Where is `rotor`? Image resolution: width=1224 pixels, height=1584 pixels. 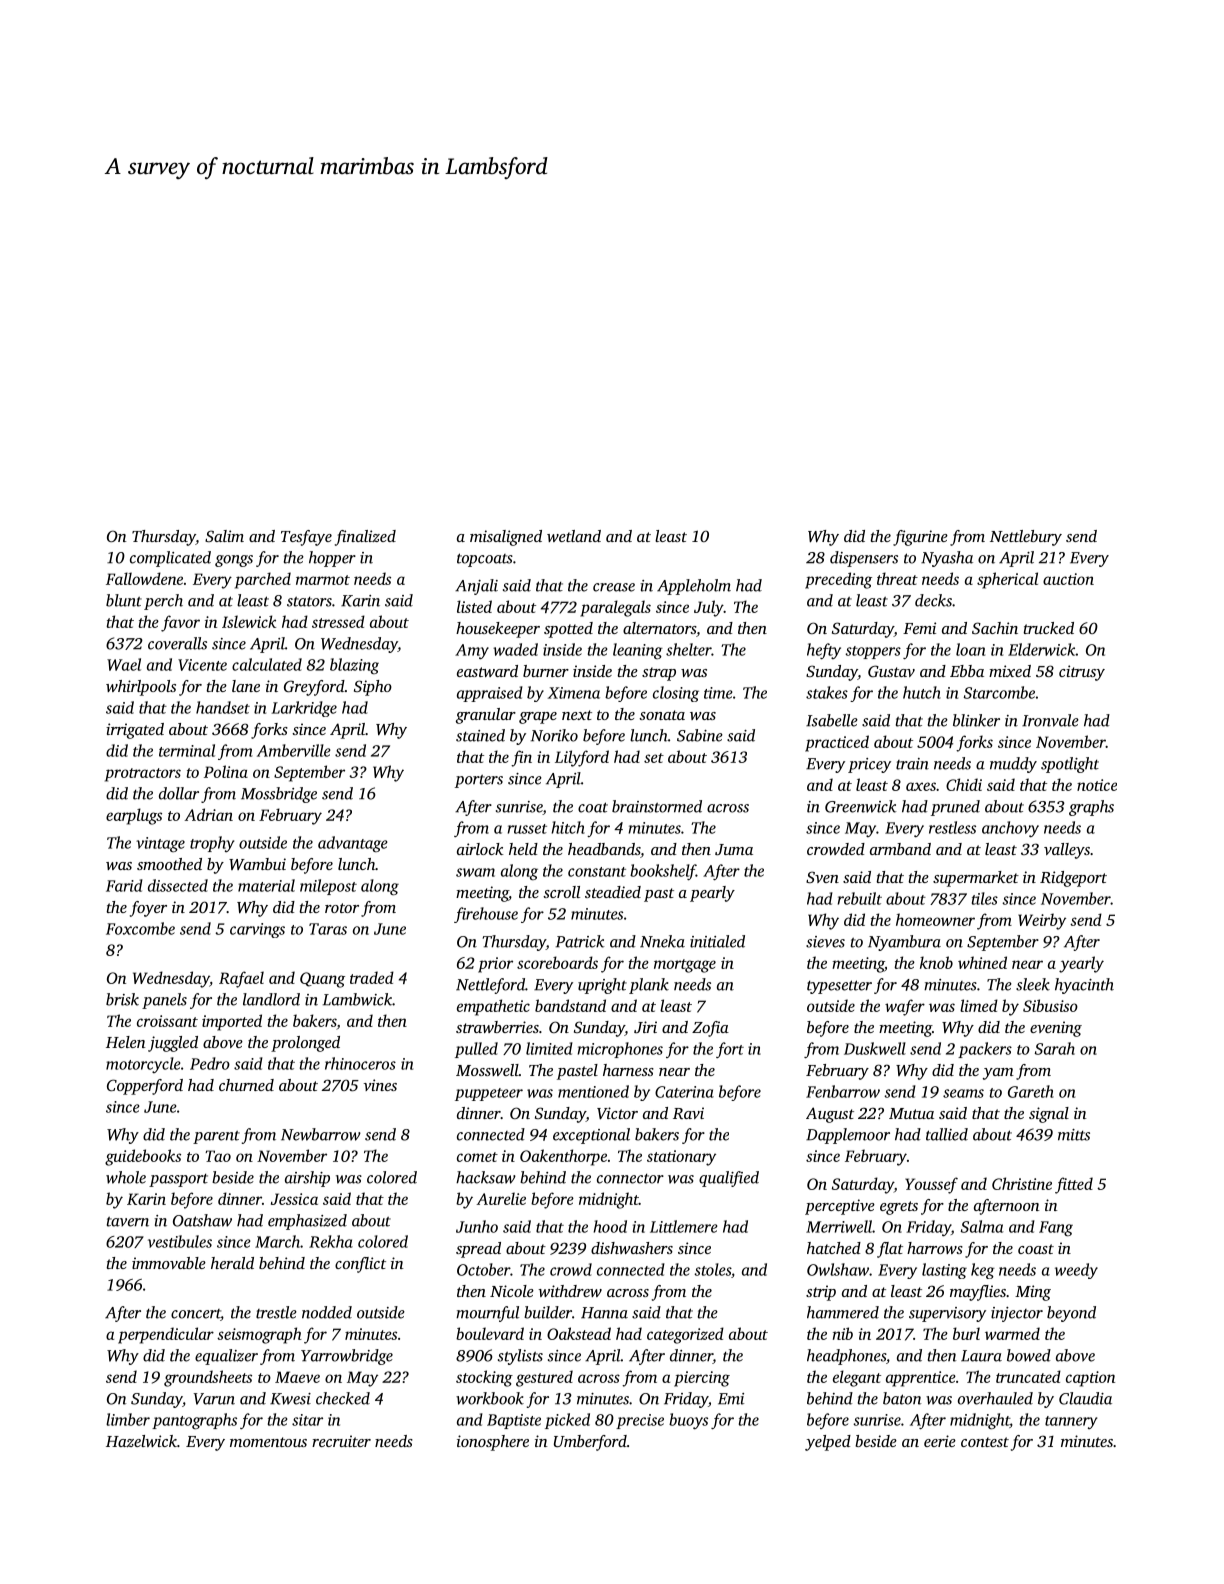 rotor is located at coordinates (342, 908).
